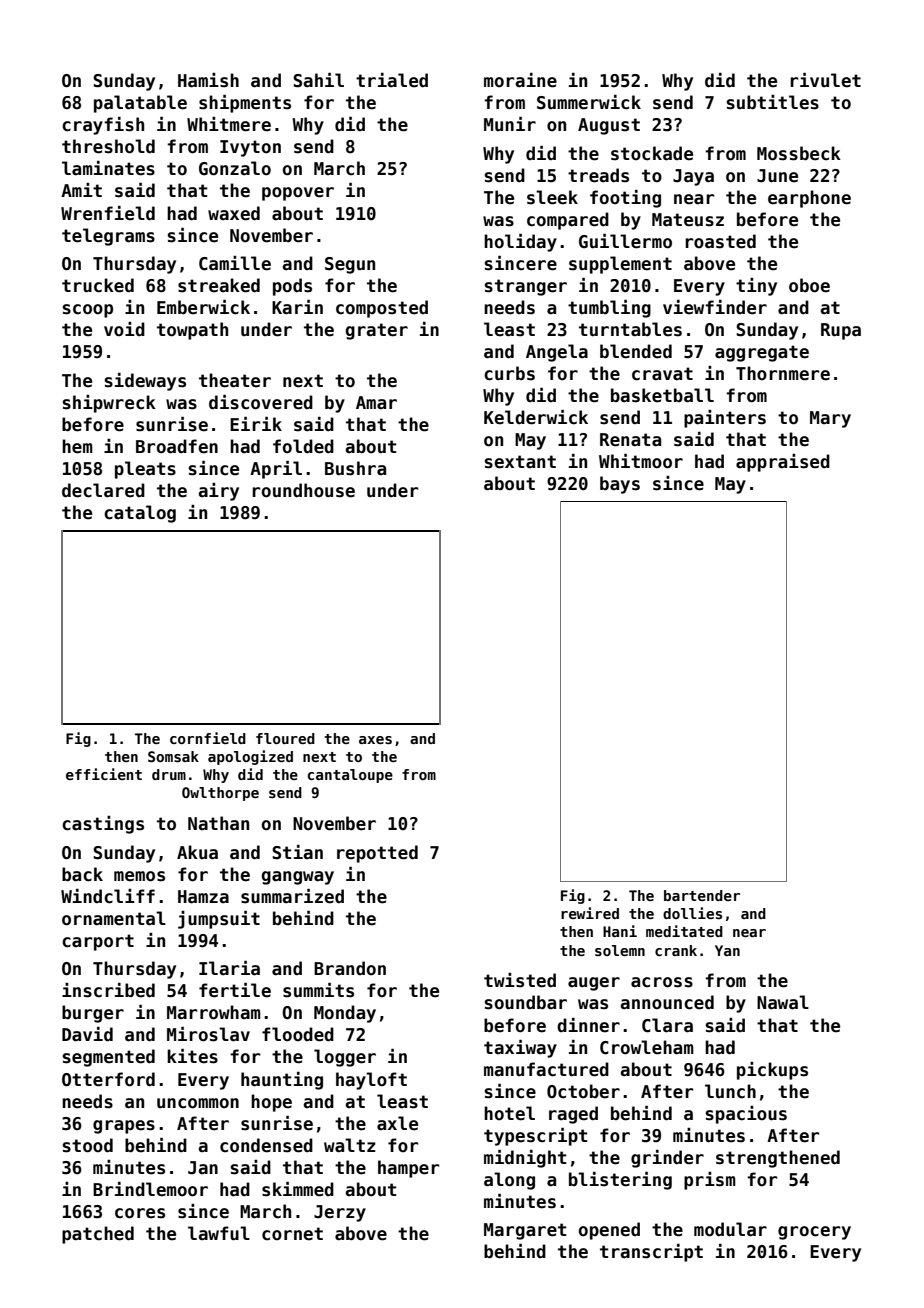 The image size is (924, 1308). What do you see at coordinates (702, 895) in the screenshot?
I see `bartender` at bounding box center [702, 895].
